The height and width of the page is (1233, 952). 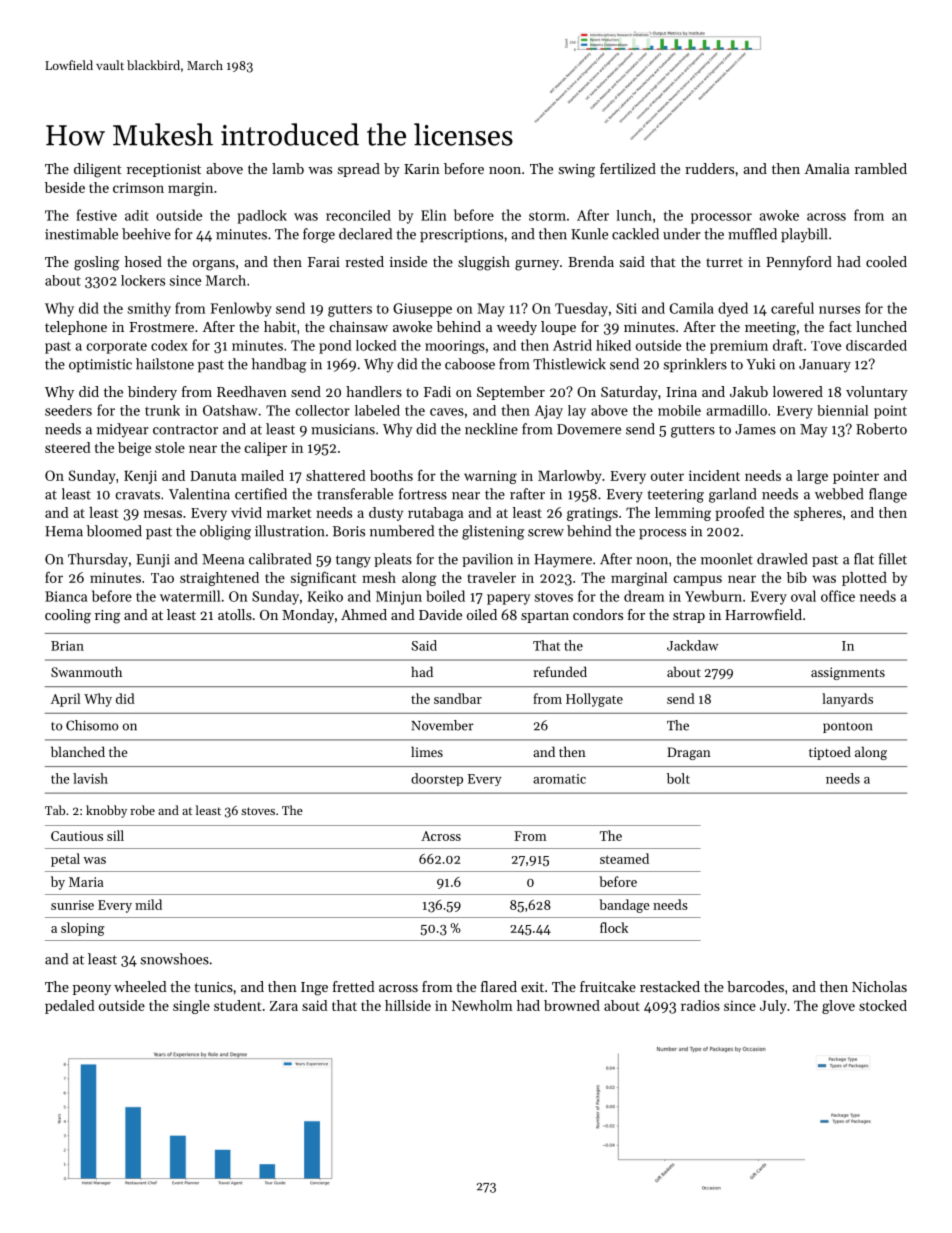 I want to click on screw, so click(x=546, y=533).
